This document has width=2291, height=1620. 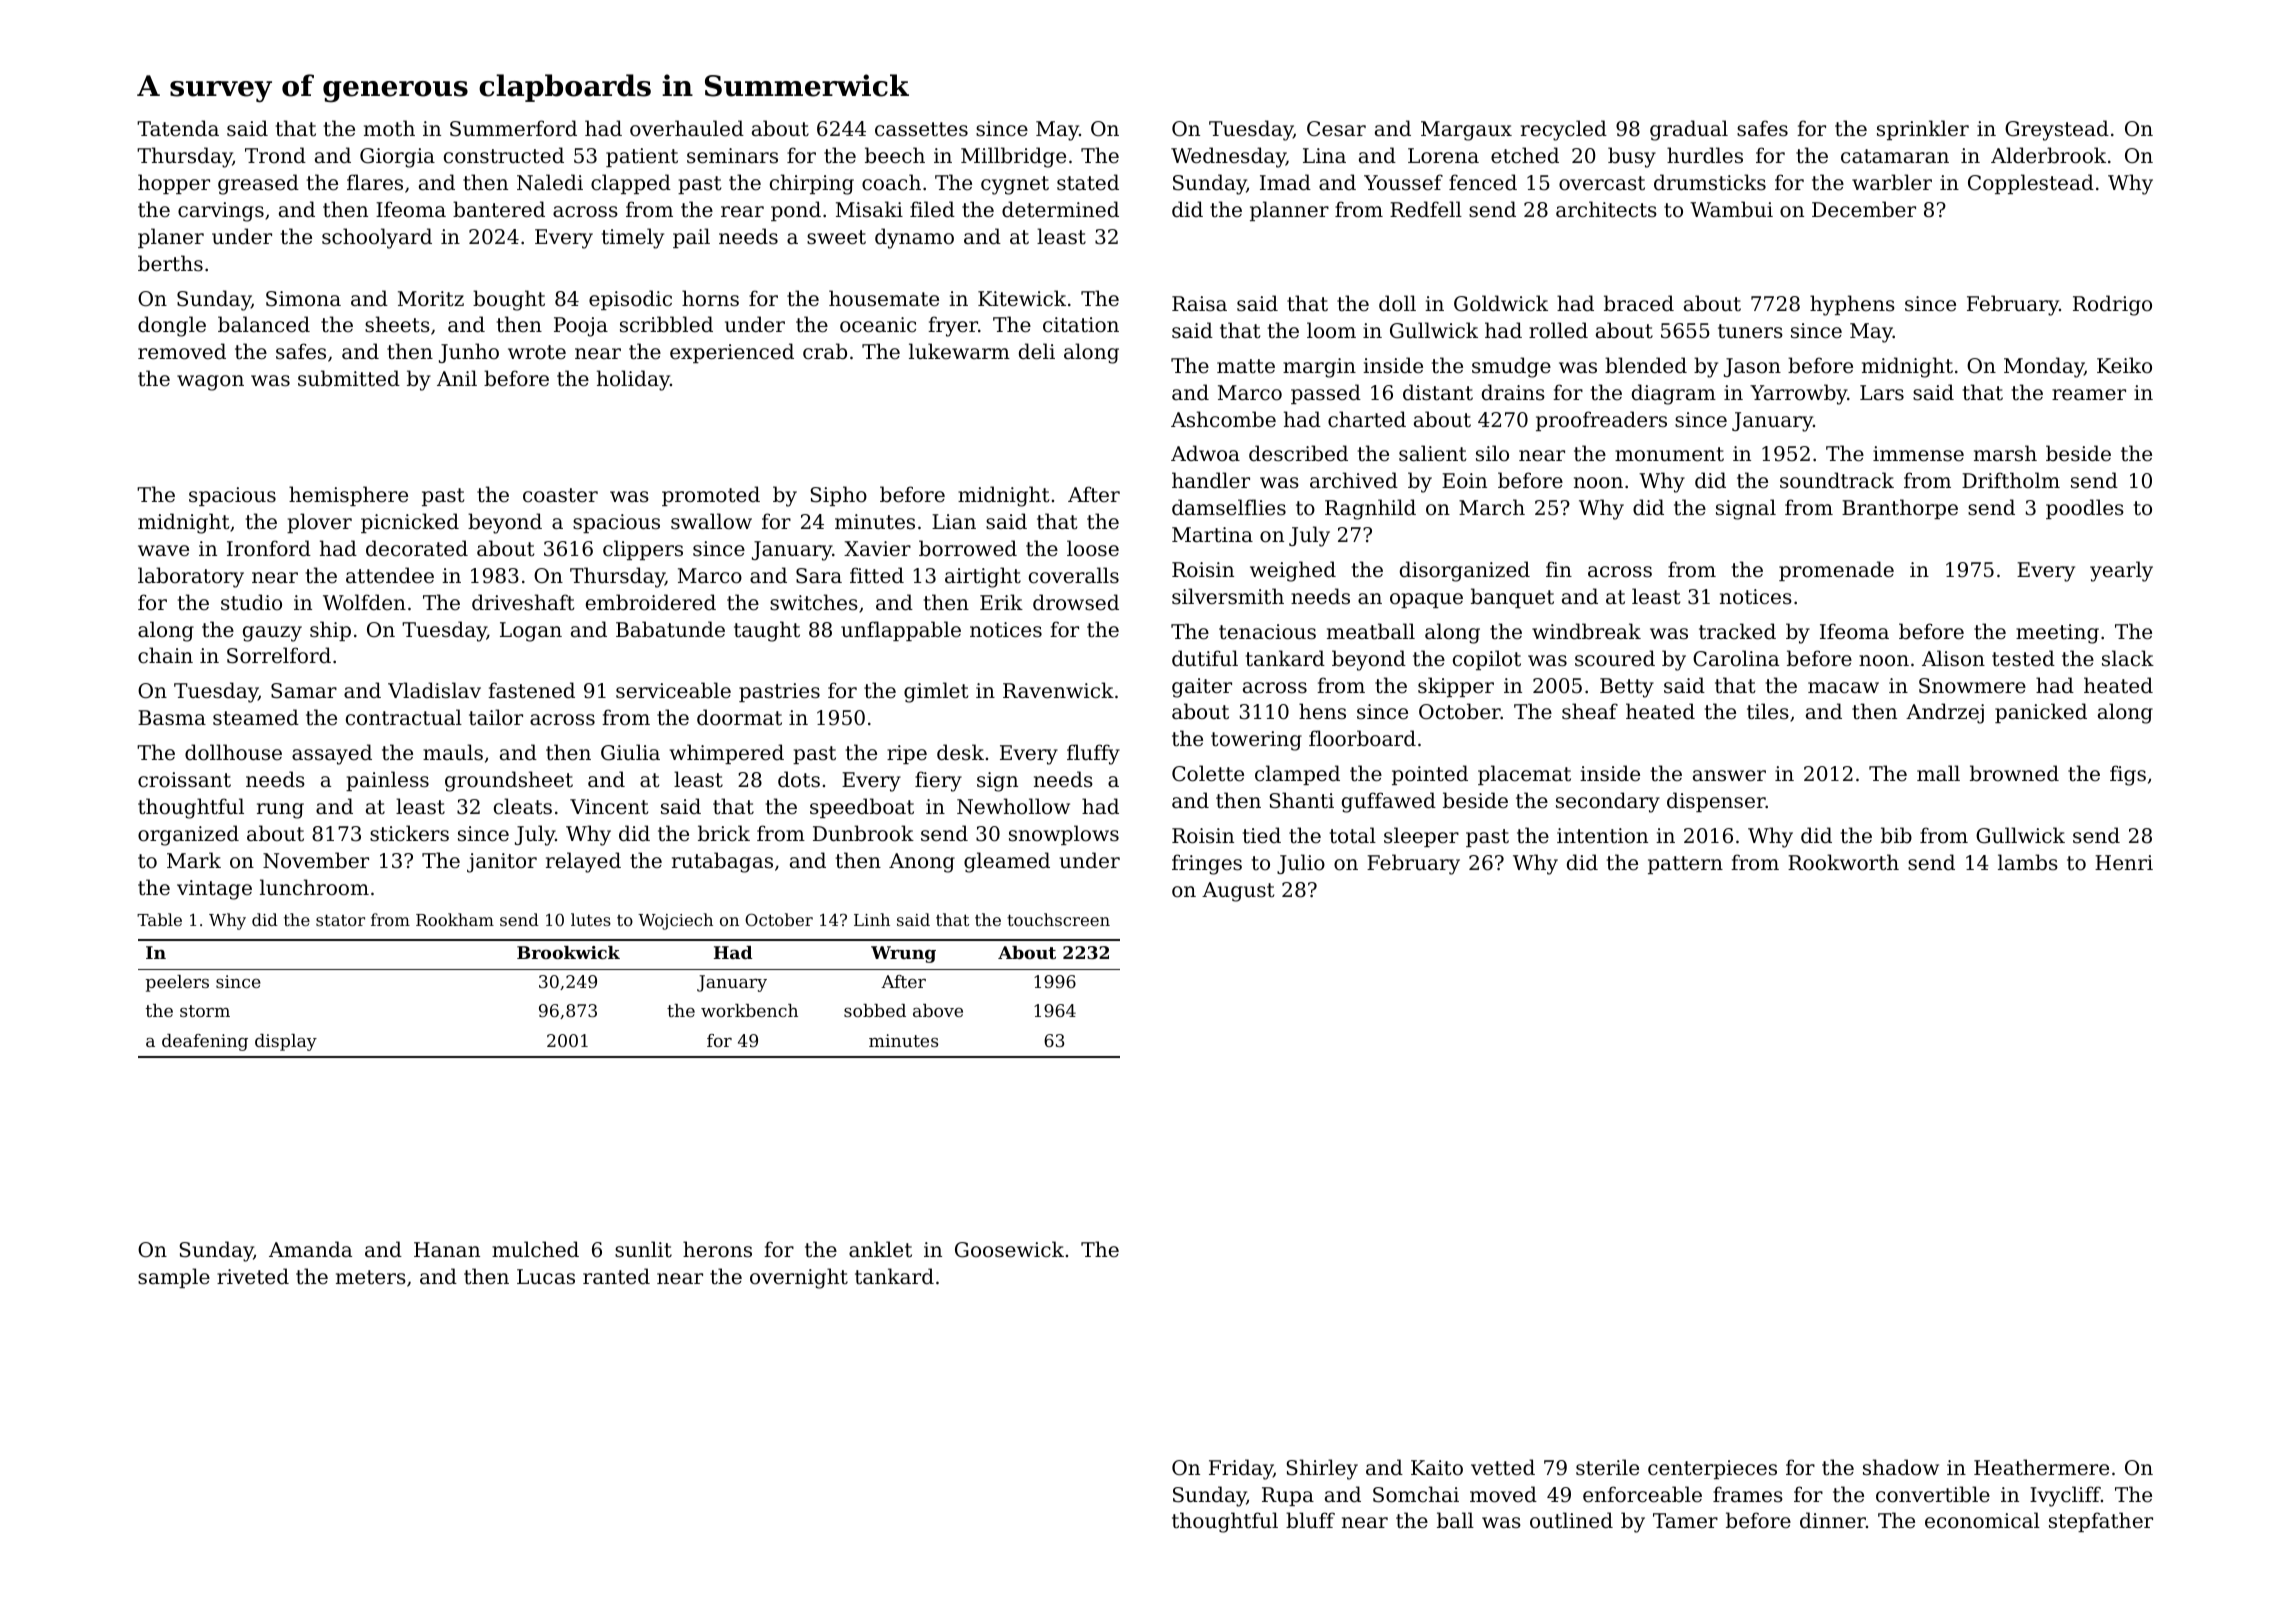 I want to click on Goosewick, so click(x=1009, y=1249).
